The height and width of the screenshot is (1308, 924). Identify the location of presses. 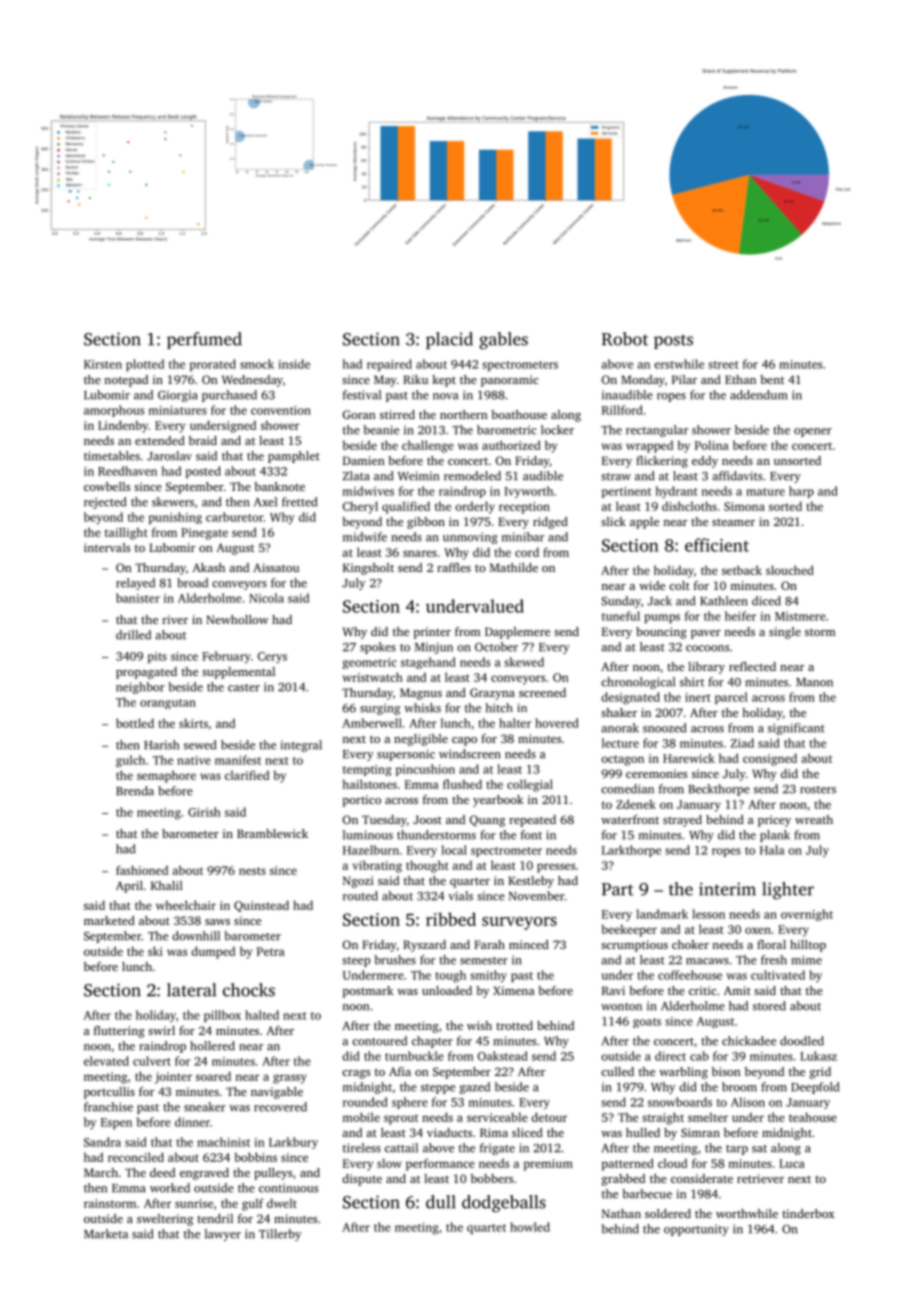
(556, 868).
